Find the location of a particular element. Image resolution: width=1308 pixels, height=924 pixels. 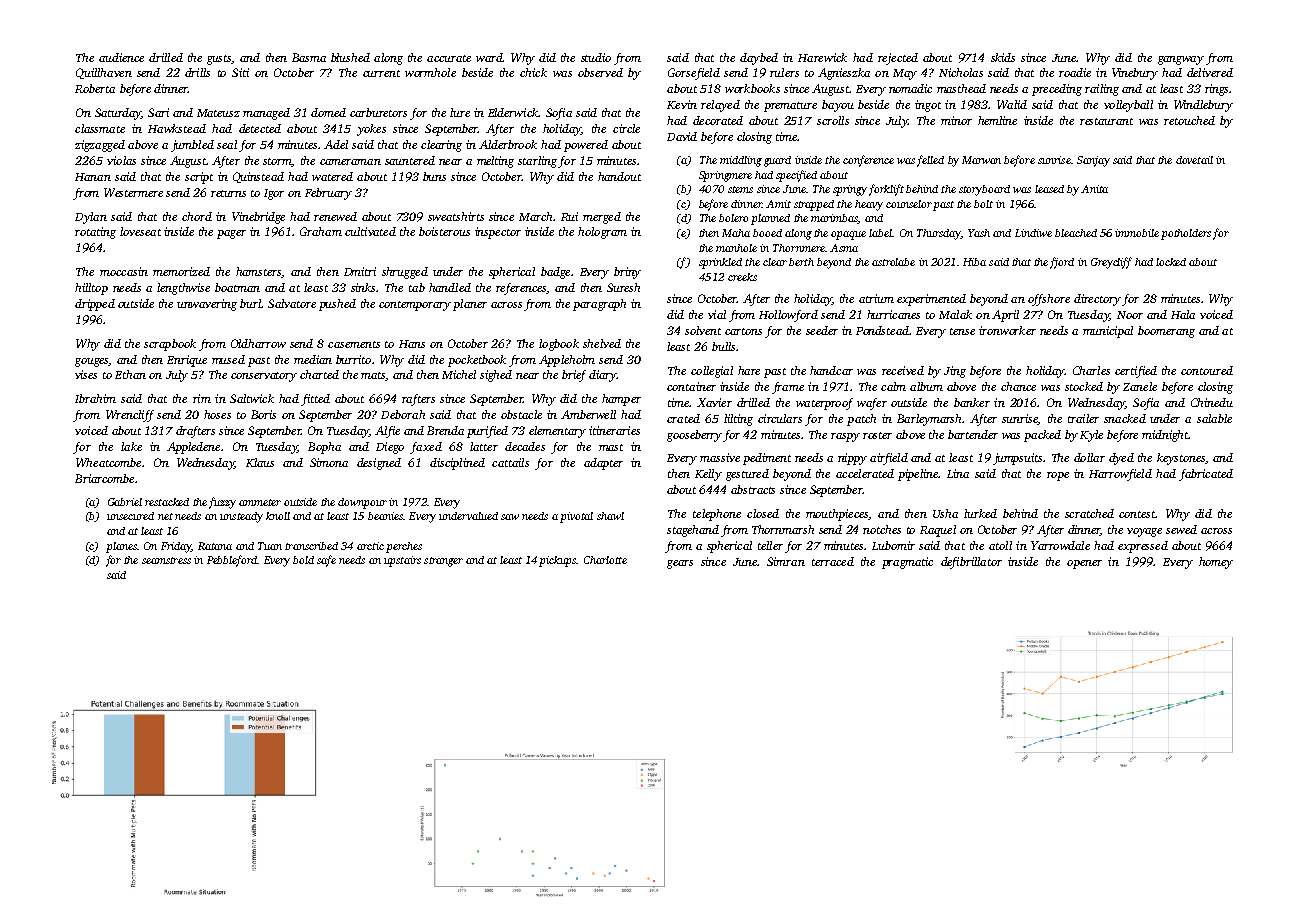

Graham is located at coordinates (321, 231).
